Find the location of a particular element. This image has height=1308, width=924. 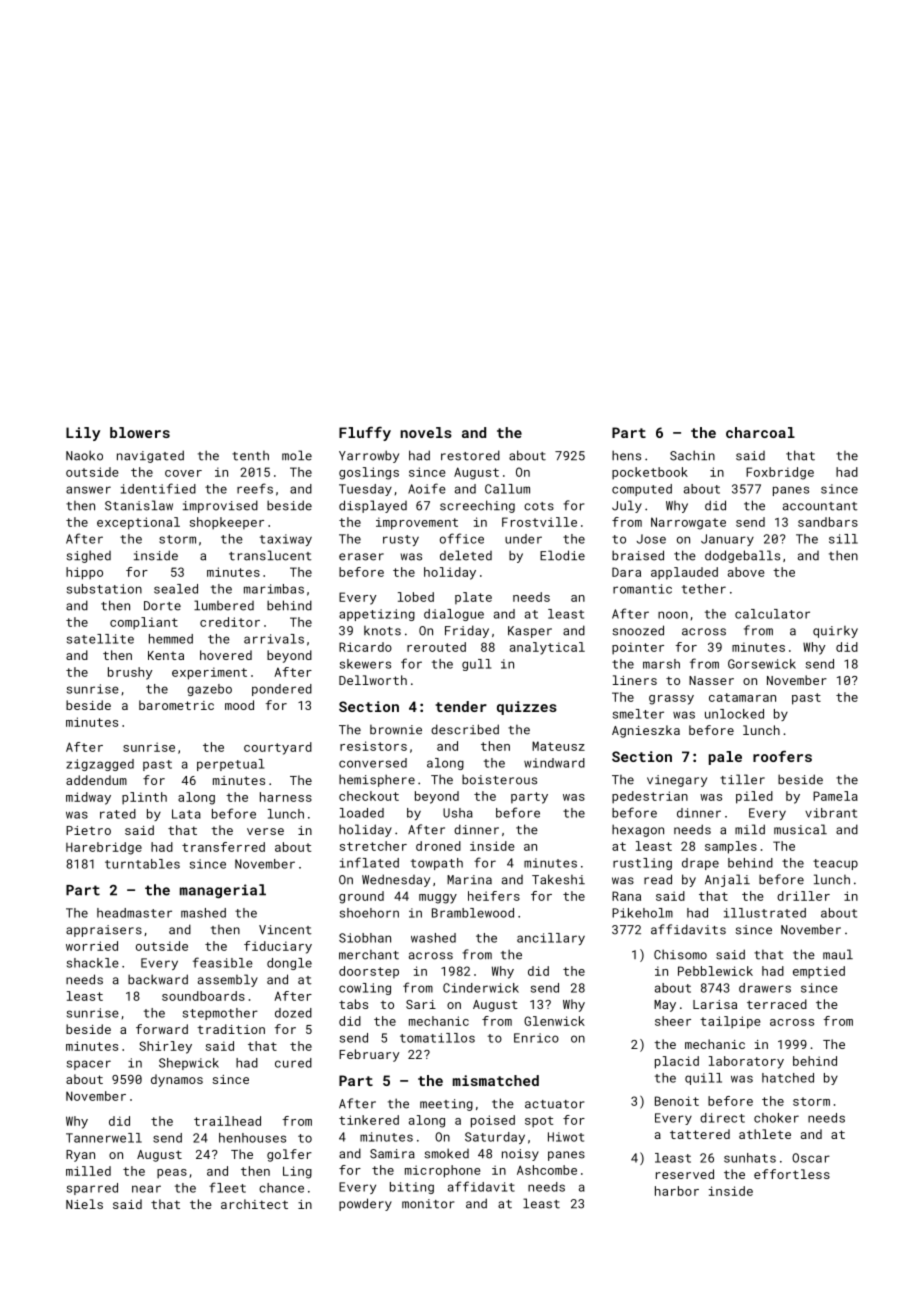

washed is located at coordinates (433, 938).
